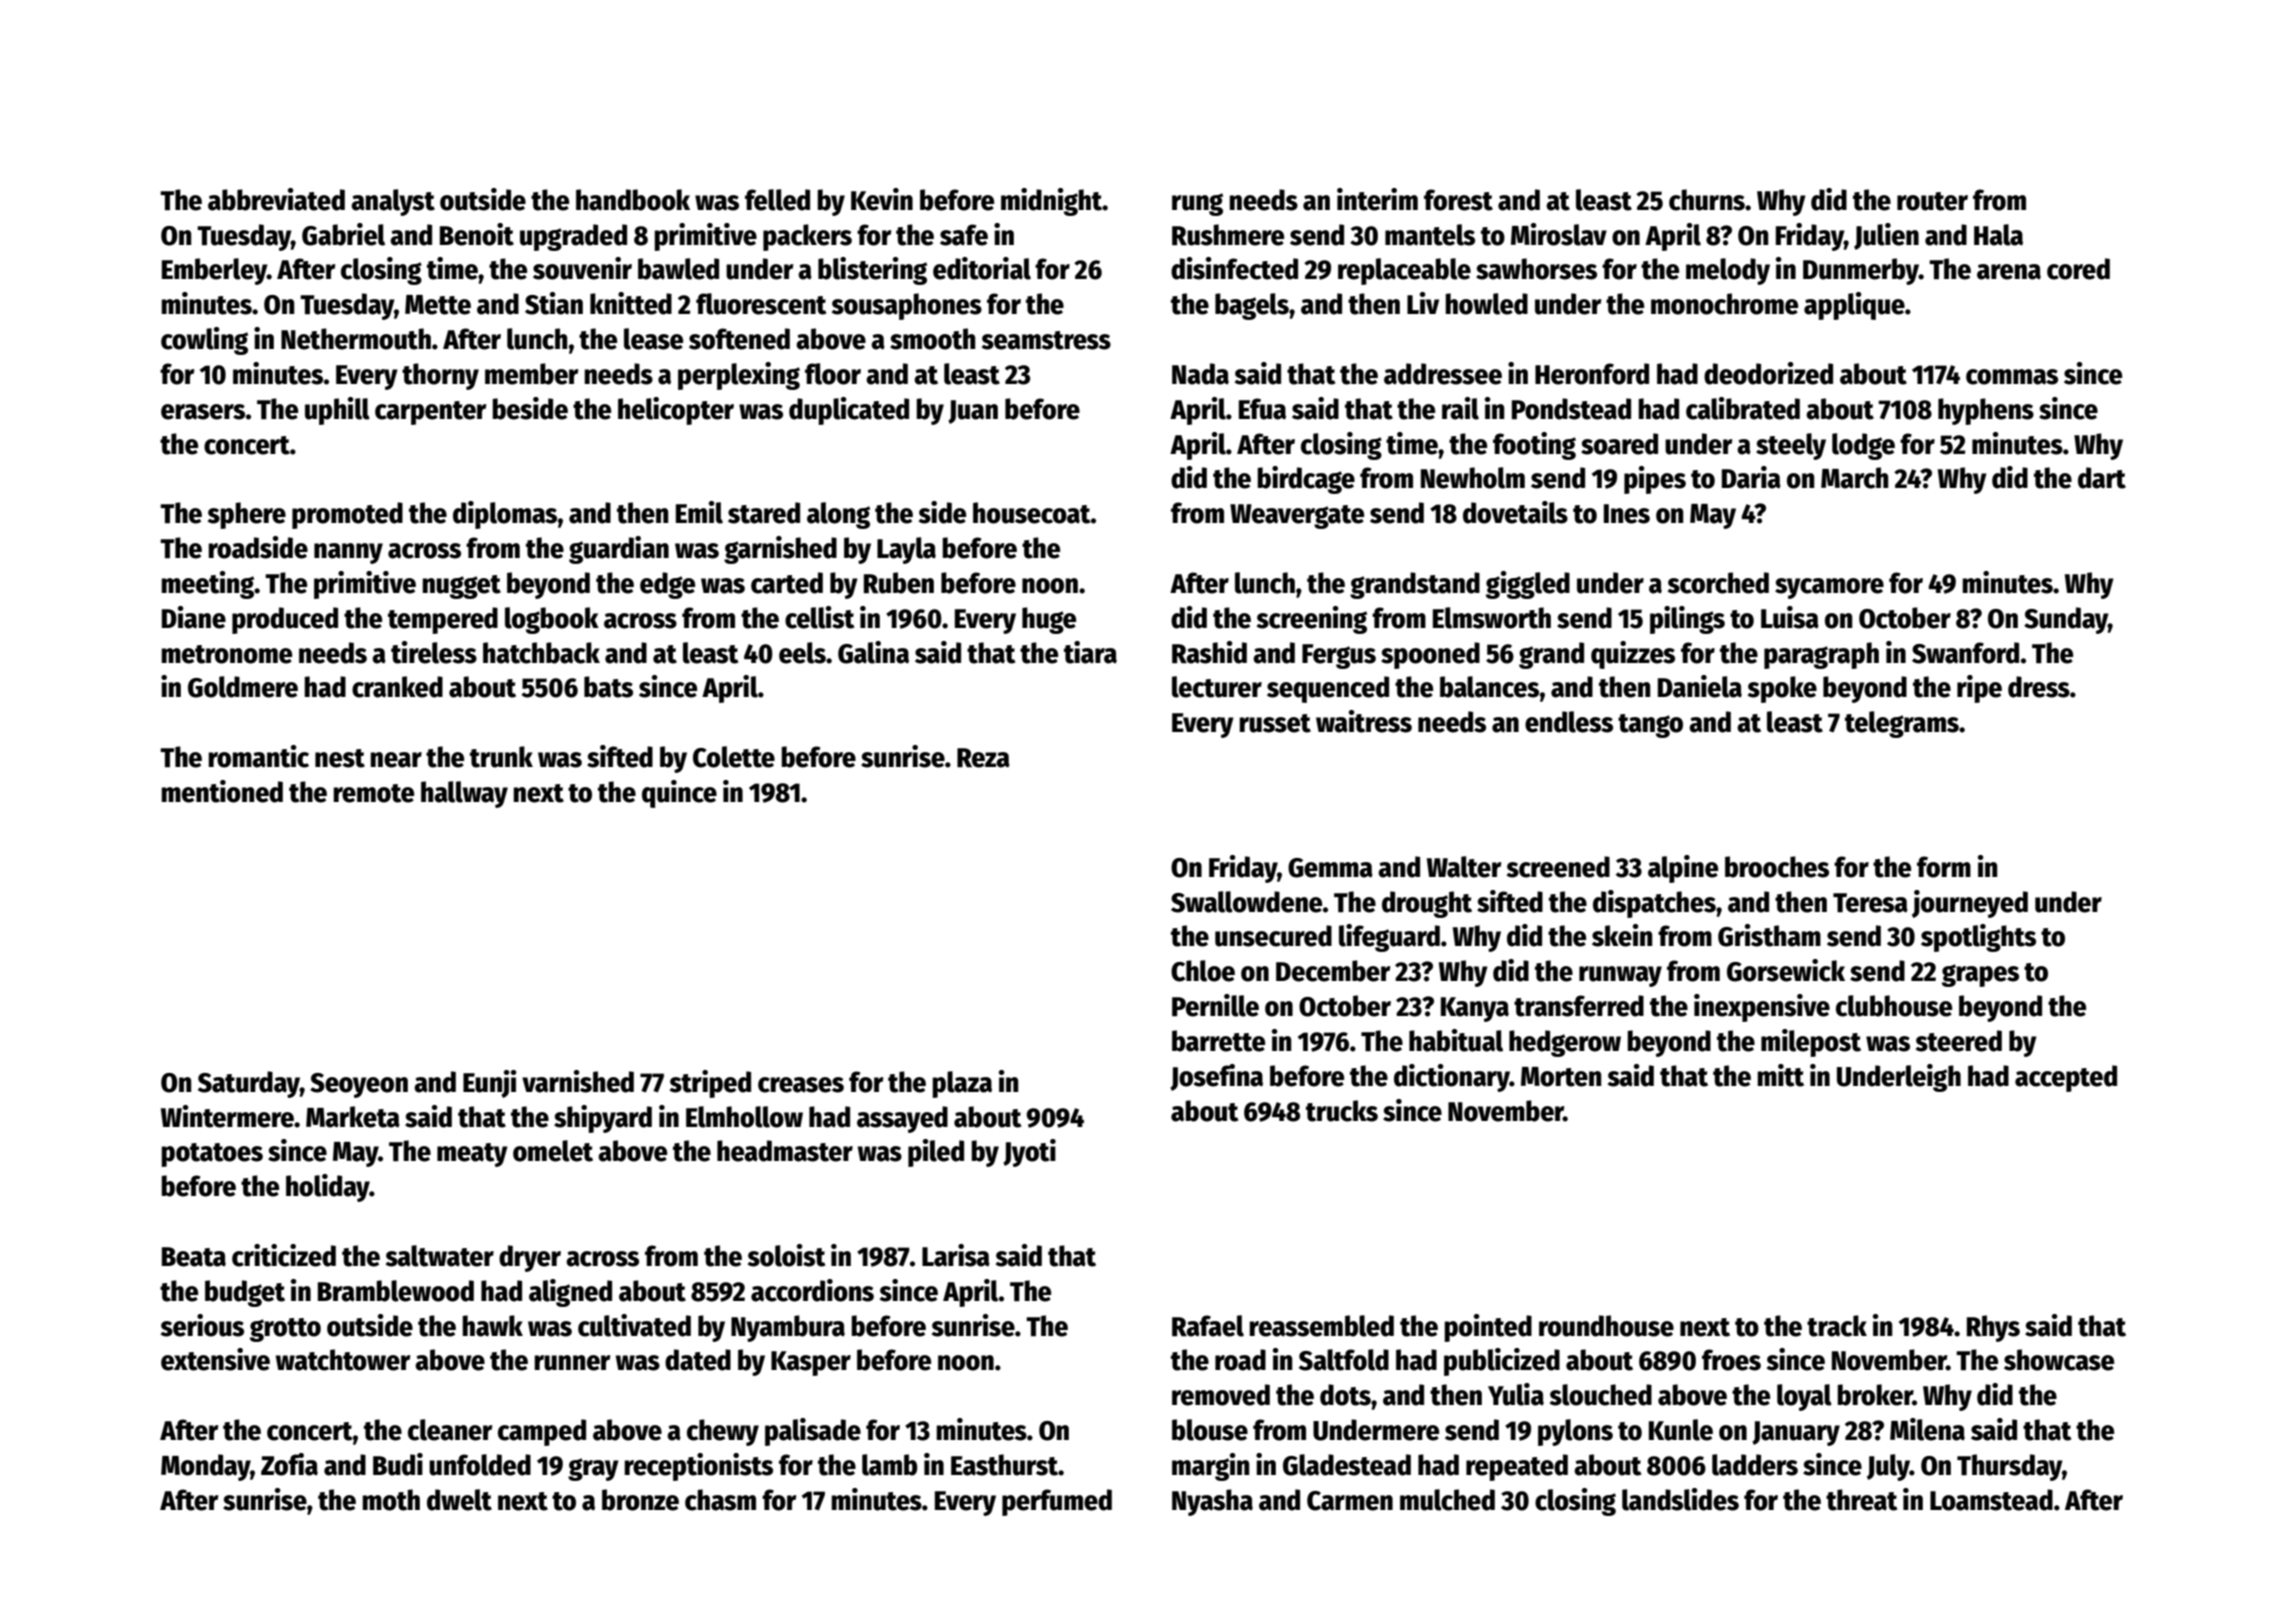 This document has width=2292, height=1620. What do you see at coordinates (391, 1500) in the document?
I see `moth` at bounding box center [391, 1500].
